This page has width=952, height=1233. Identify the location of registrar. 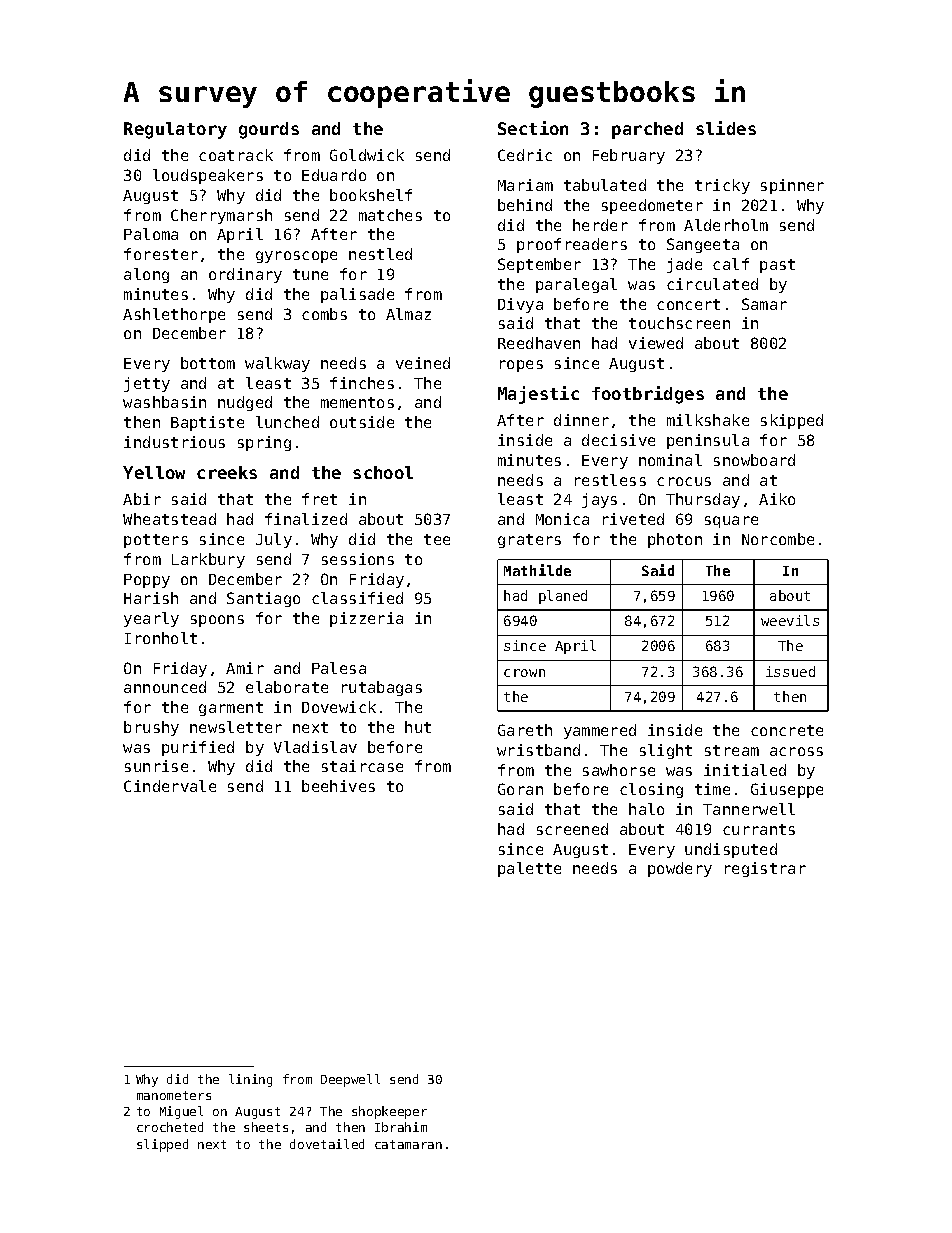
(765, 869).
